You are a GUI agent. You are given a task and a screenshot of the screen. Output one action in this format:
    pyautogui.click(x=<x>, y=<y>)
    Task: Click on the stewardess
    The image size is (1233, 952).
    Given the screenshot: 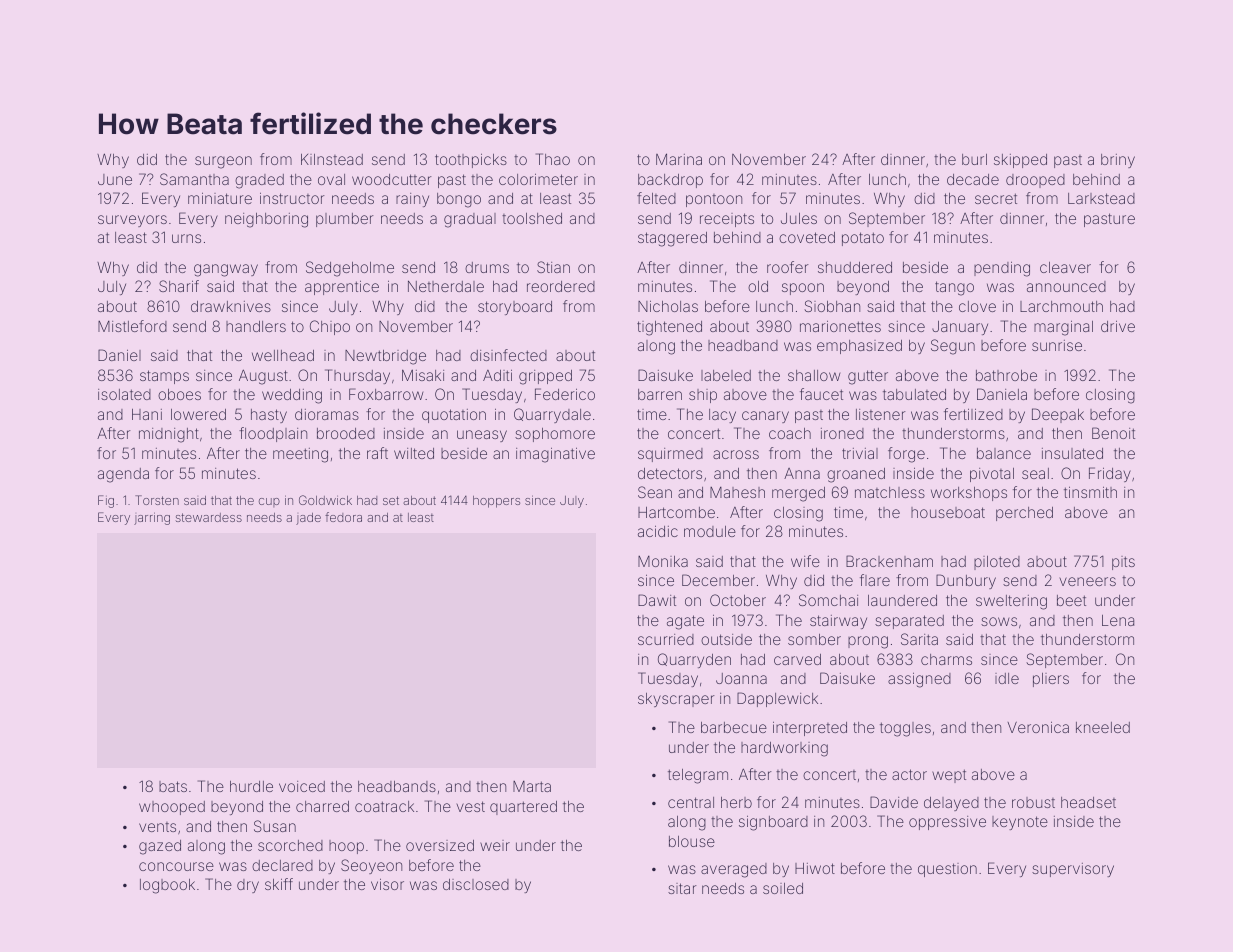 What is the action you would take?
    pyautogui.click(x=209, y=517)
